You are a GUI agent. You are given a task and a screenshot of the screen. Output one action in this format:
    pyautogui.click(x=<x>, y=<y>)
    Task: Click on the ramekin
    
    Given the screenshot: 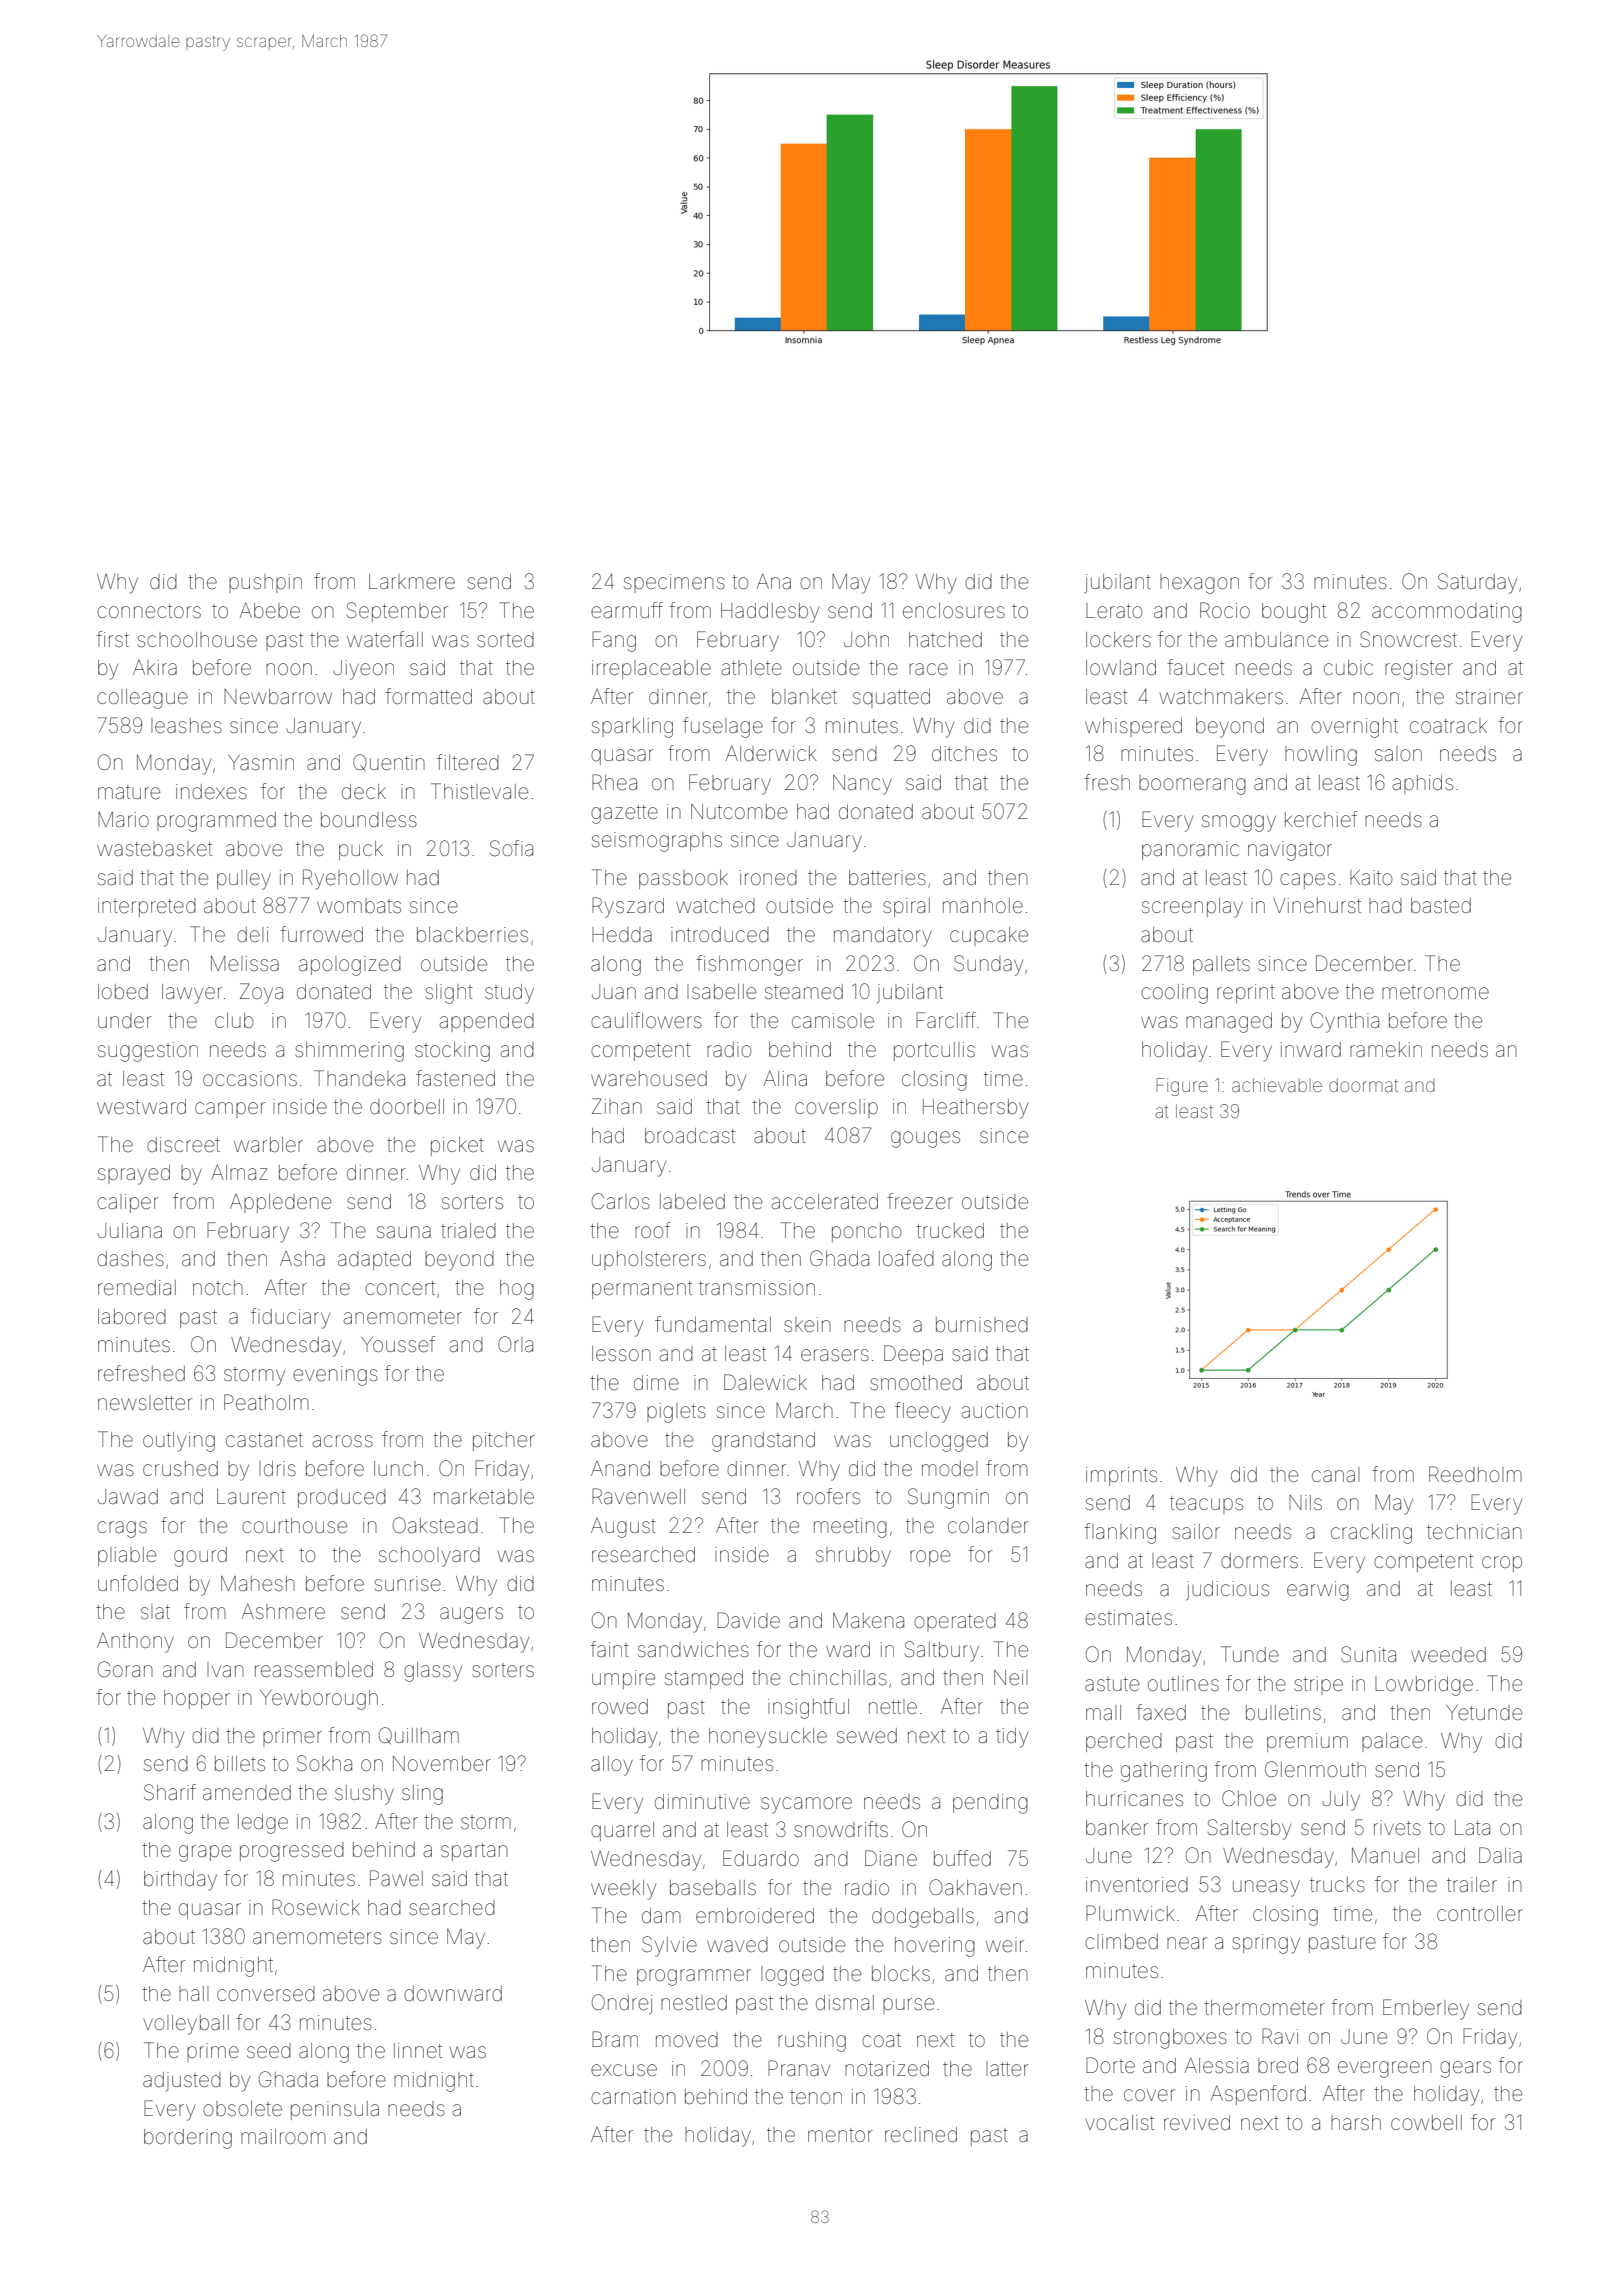 What is the action you would take?
    pyautogui.click(x=1386, y=1049)
